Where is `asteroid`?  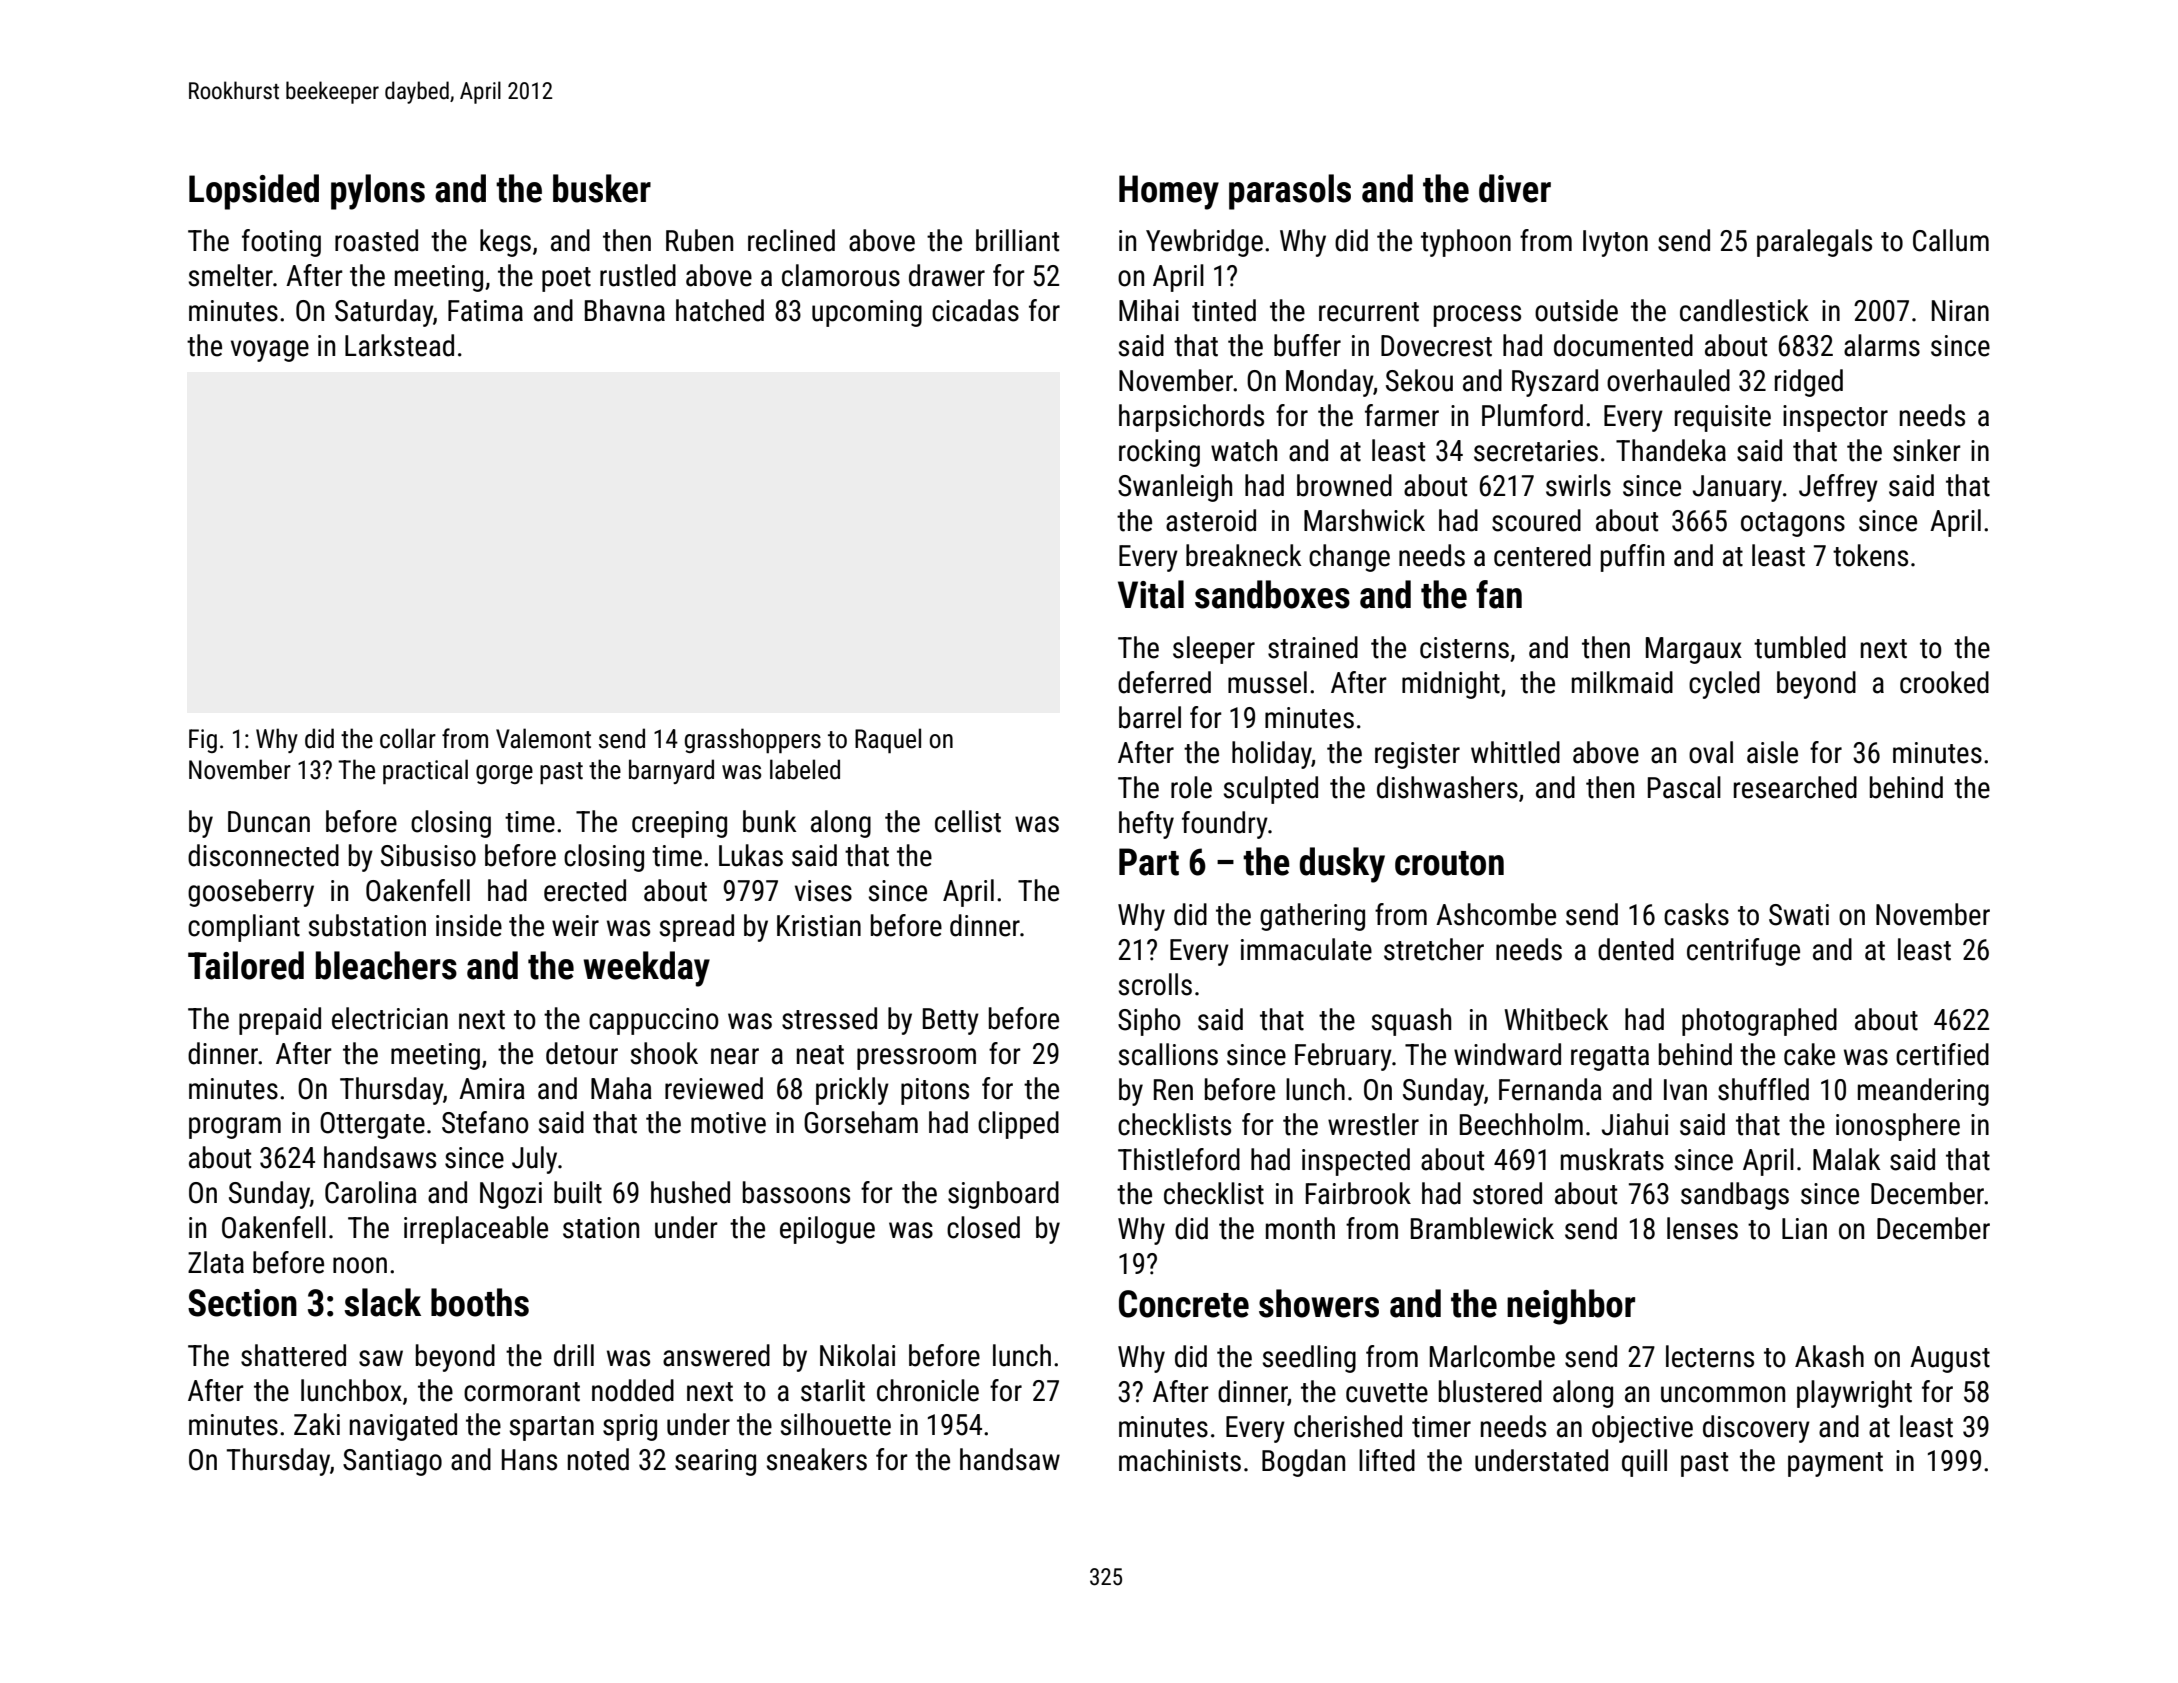 asteroid is located at coordinates (1211, 520).
